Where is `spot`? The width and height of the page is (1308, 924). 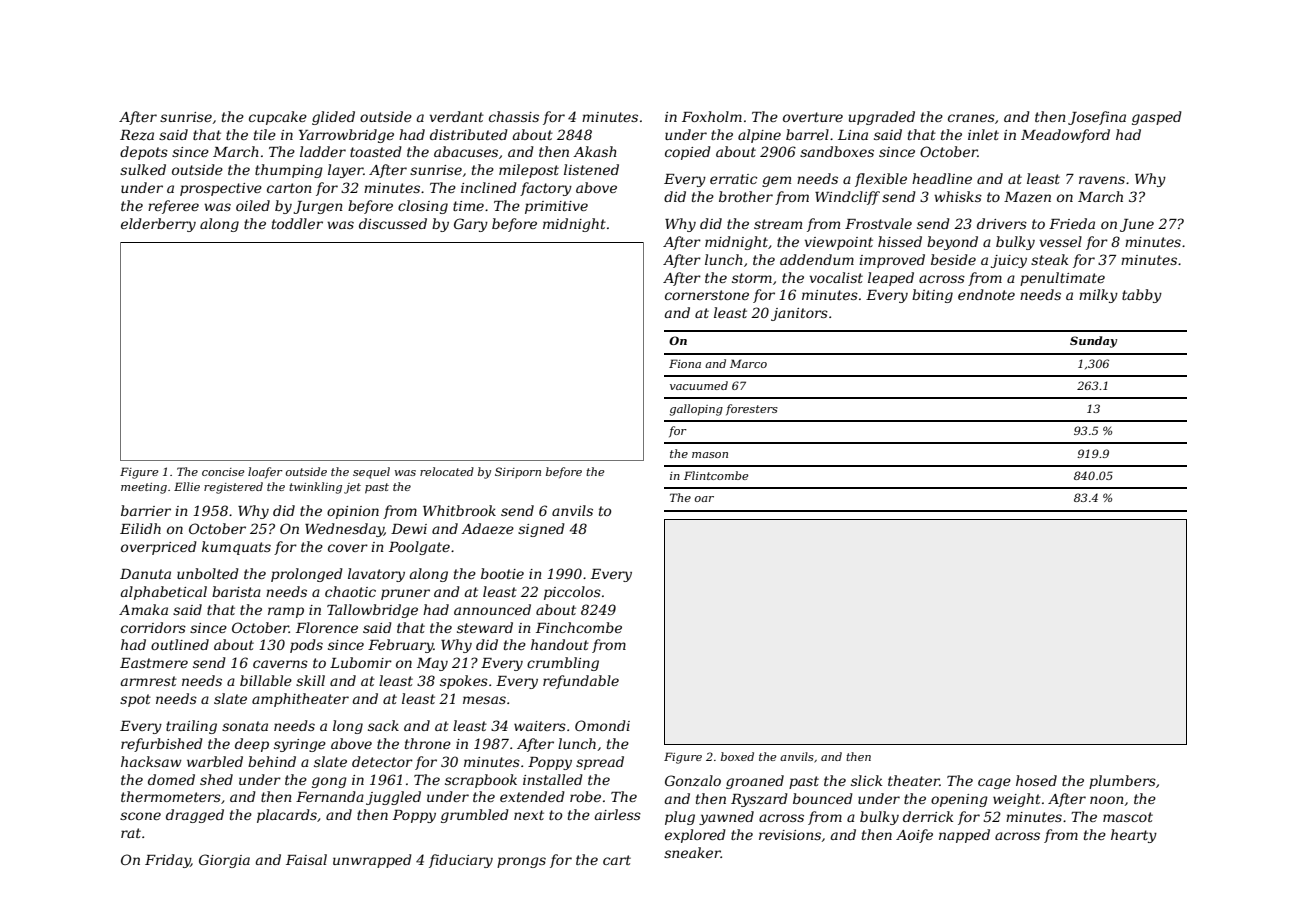
spot is located at coordinates (135, 700).
